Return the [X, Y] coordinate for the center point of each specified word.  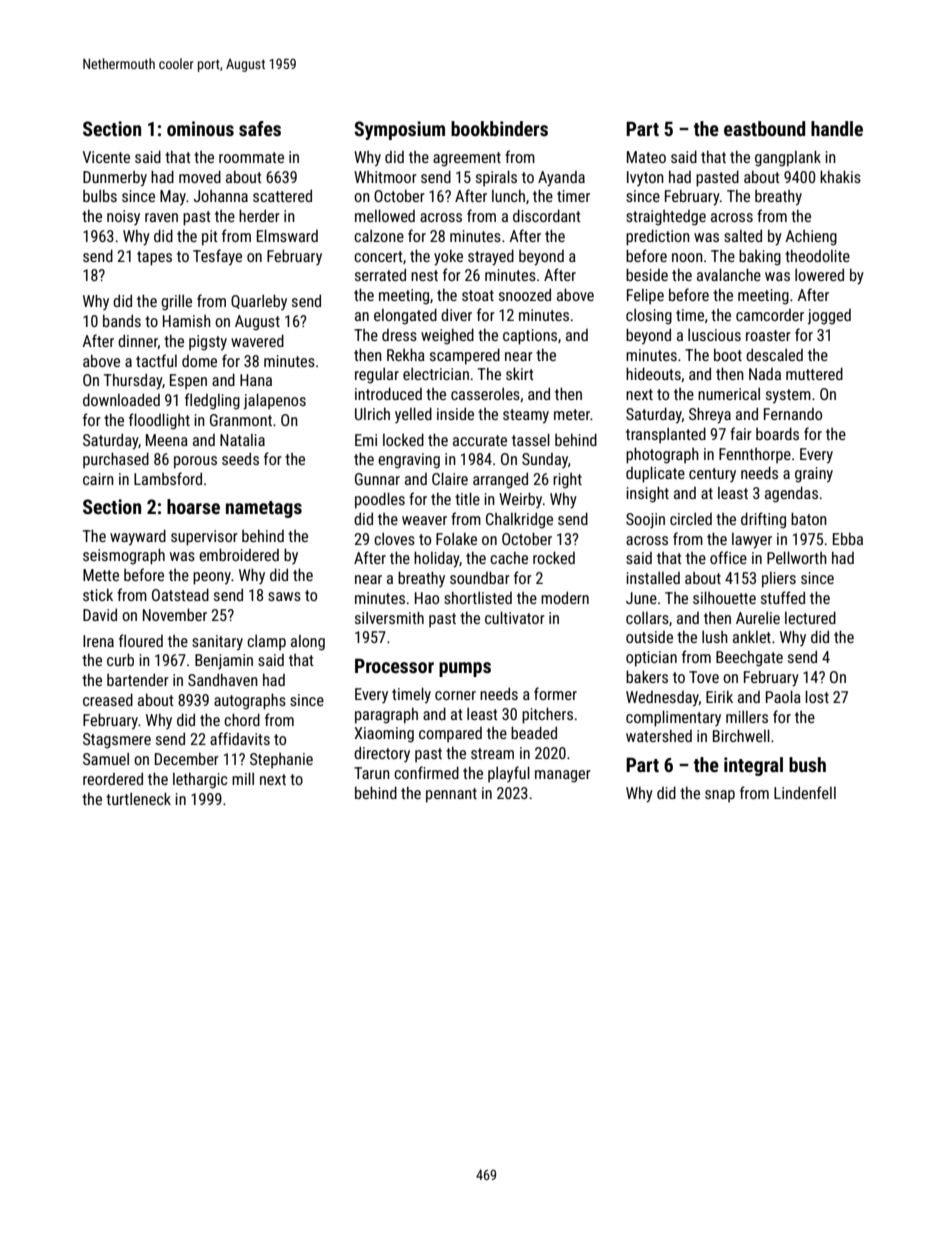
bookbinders [499, 128]
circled [691, 519]
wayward [138, 537]
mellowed [385, 215]
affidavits [240, 738]
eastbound [764, 128]
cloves [394, 539]
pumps [465, 669]
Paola [783, 696]
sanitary [217, 643]
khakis [840, 176]
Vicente [106, 157]
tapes [154, 258]
